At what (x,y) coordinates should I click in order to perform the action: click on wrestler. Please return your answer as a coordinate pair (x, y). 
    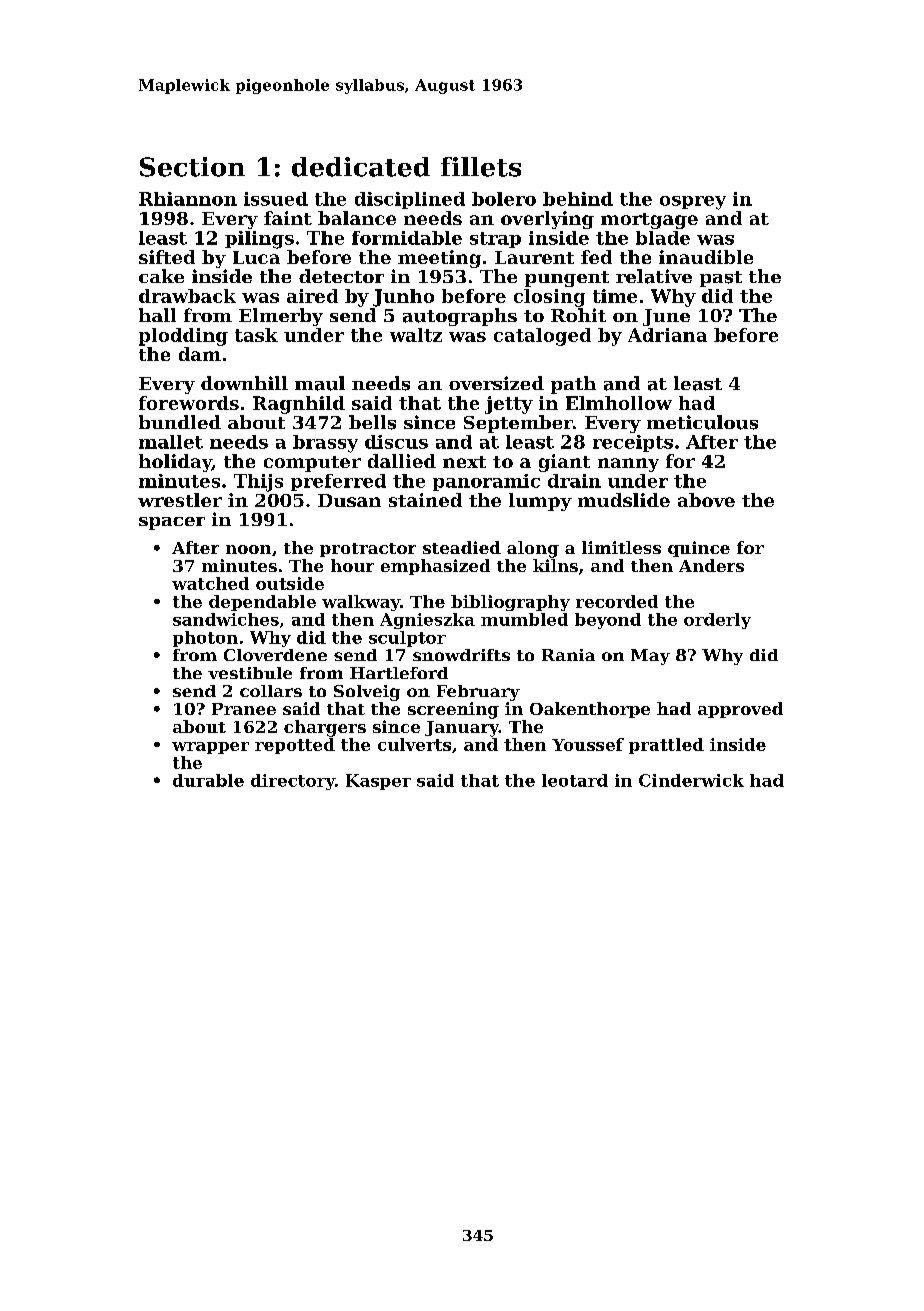
    Looking at the image, I should click on (180, 500).
